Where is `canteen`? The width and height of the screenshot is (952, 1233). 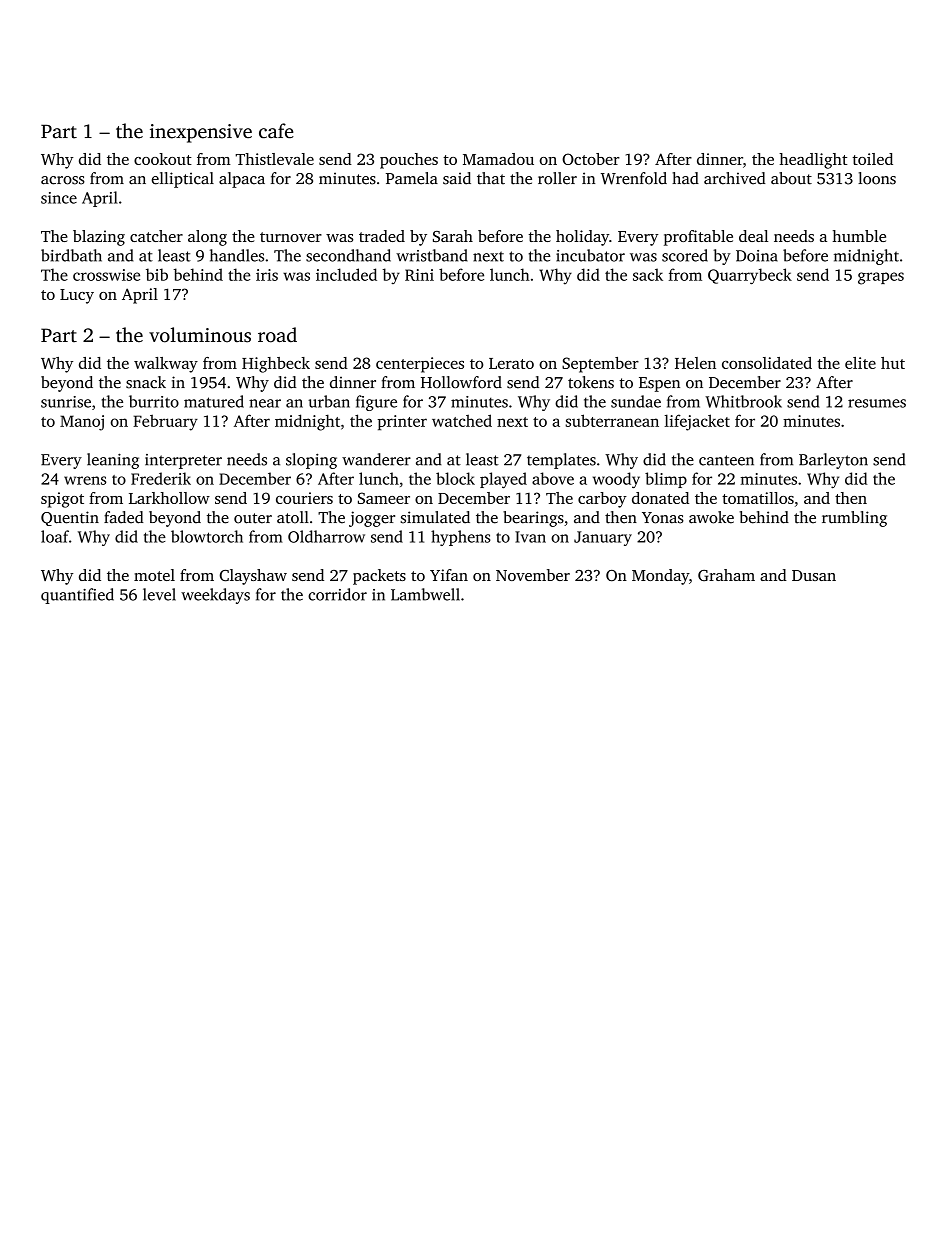
canteen is located at coordinates (726, 460).
